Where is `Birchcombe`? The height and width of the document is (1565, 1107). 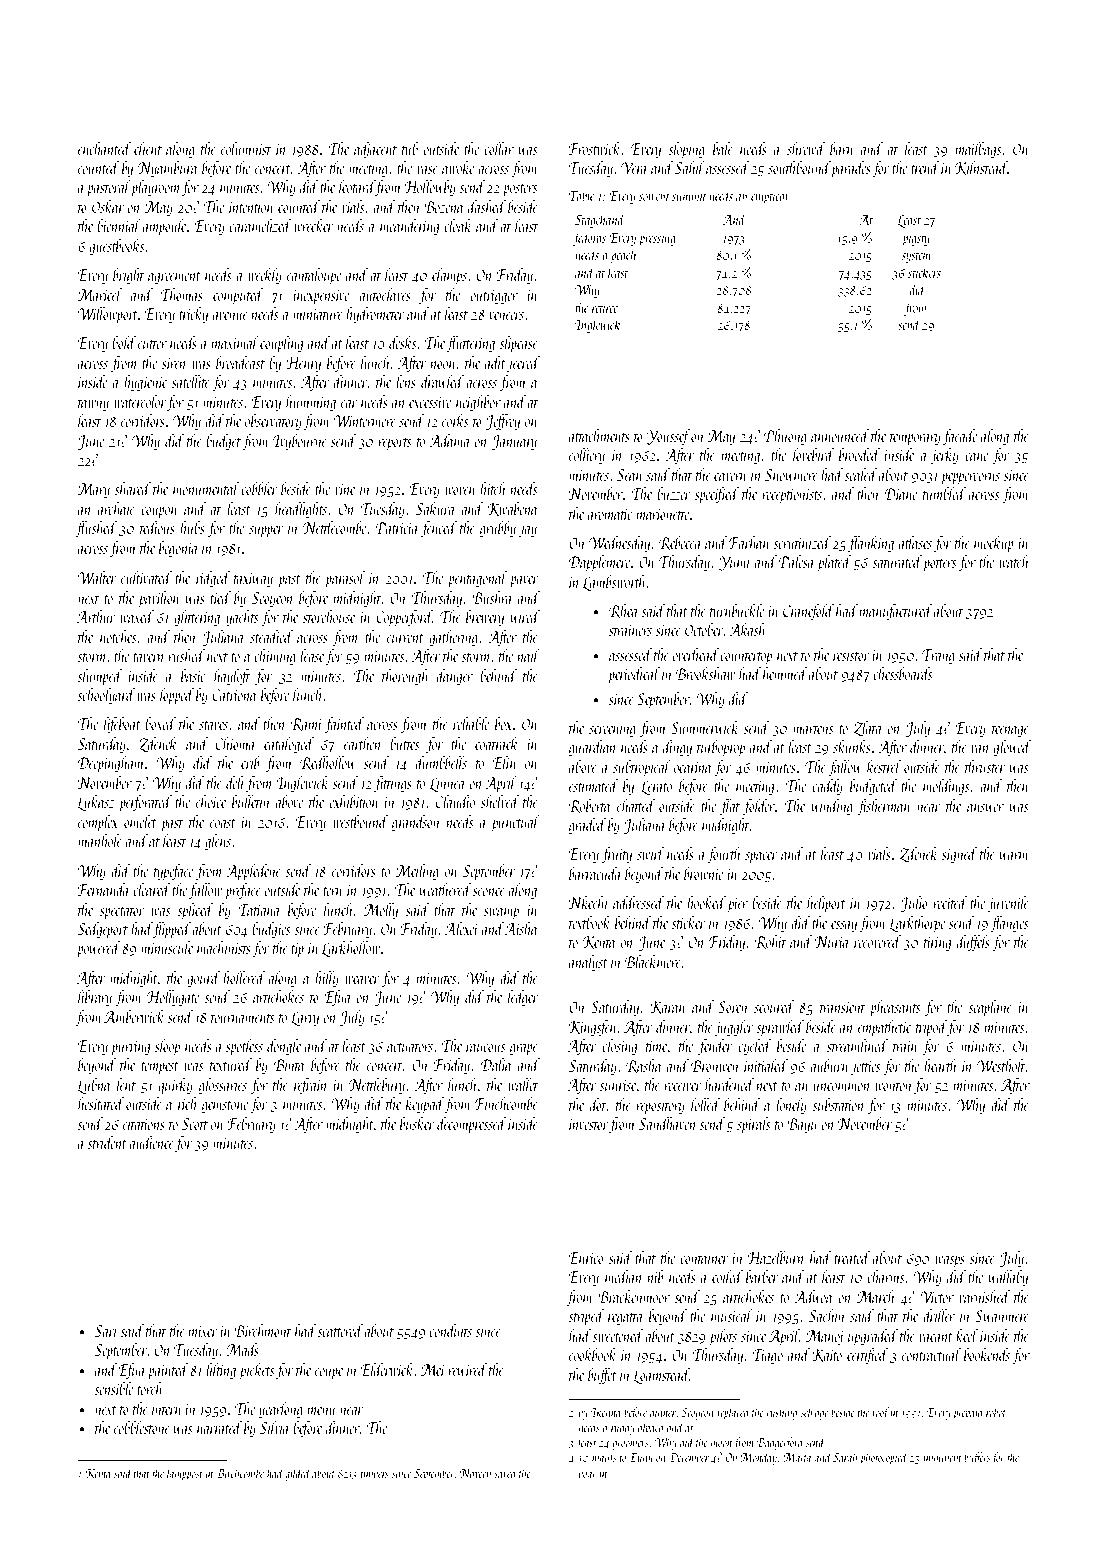 Birchcombe is located at coordinates (240, 1473).
